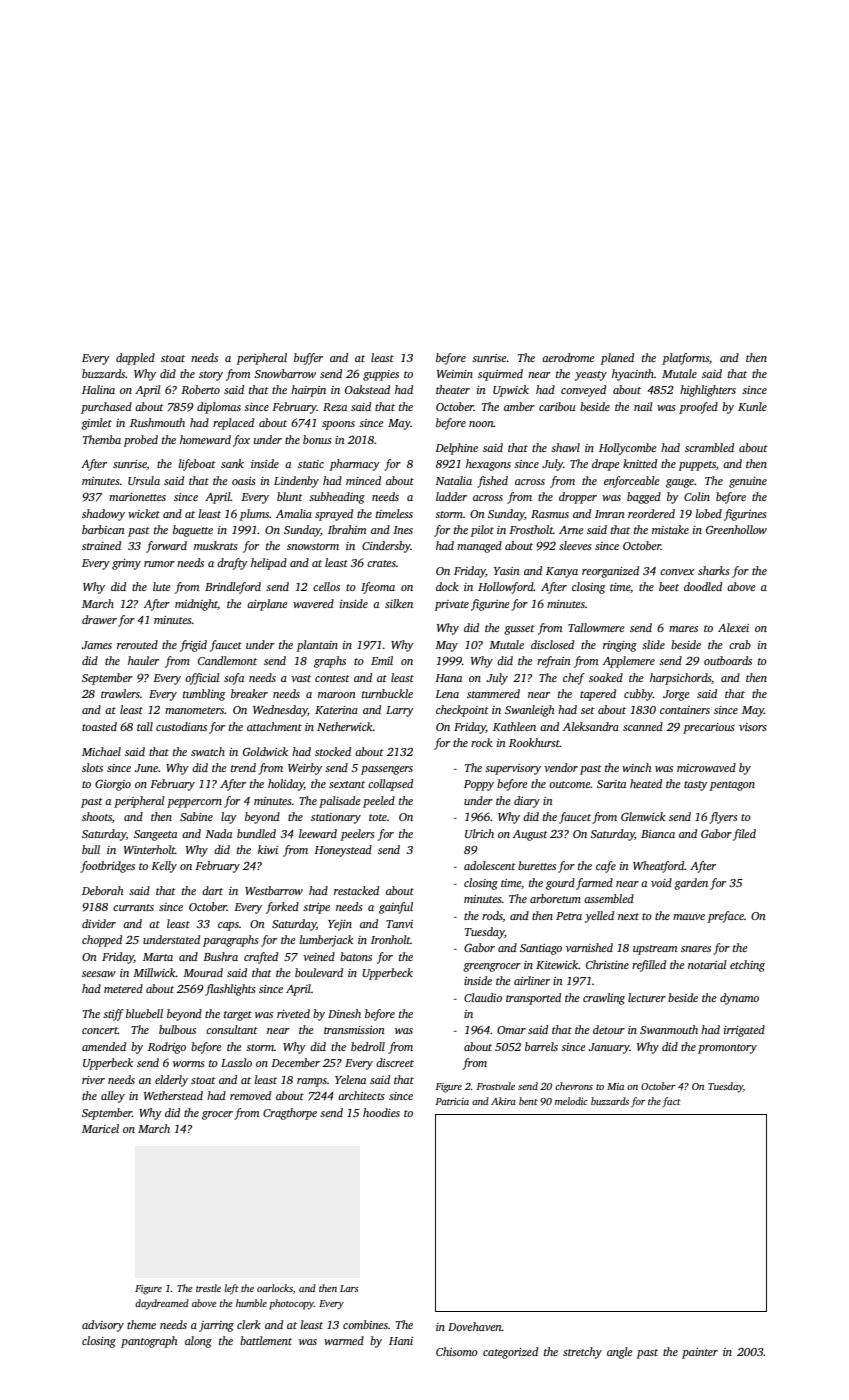 This page has width=849, height=1400. Describe the element at coordinates (617, 359) in the page. I see `planed` at that location.
